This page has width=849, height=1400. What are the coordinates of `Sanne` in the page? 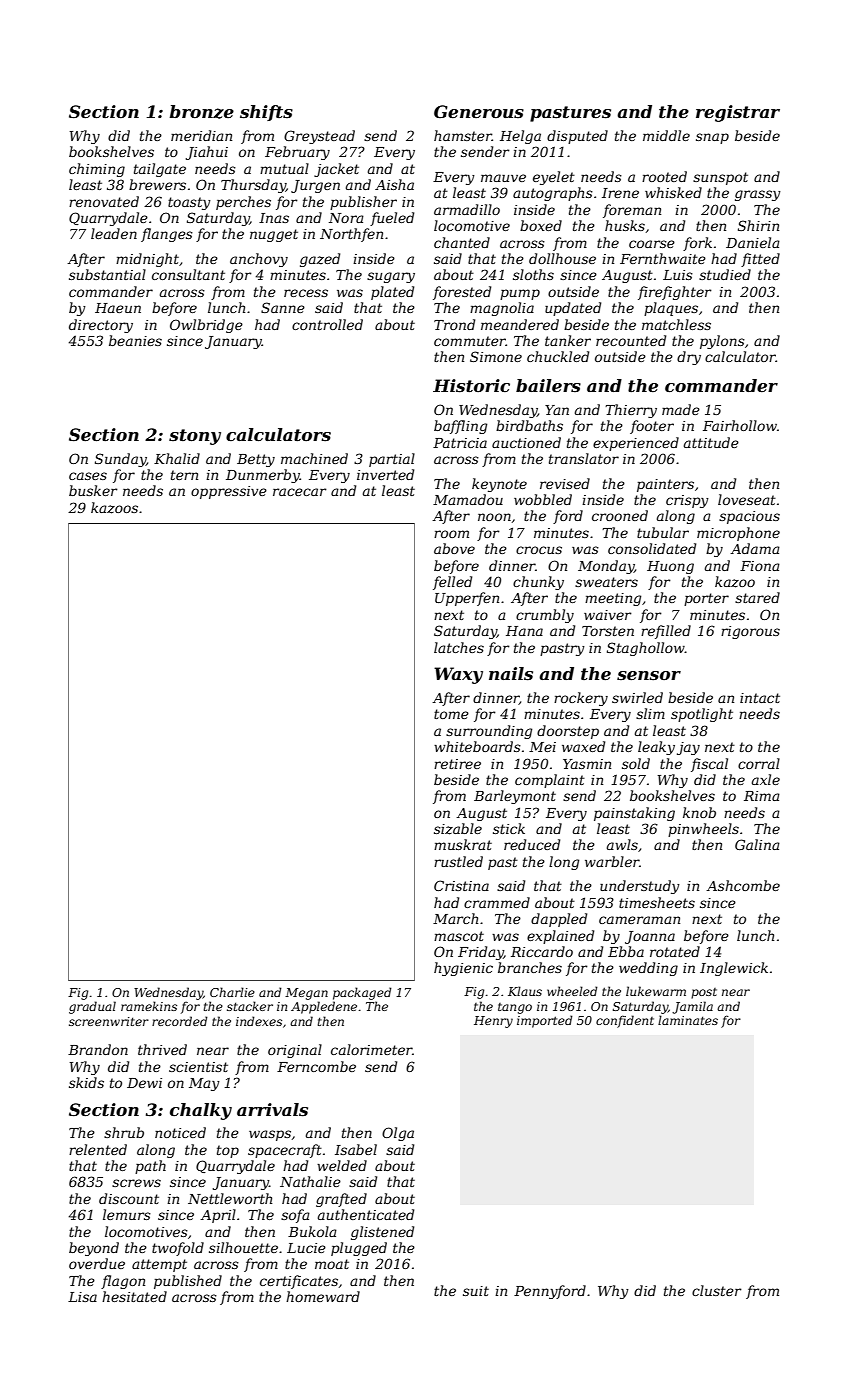 It's located at (283, 307).
